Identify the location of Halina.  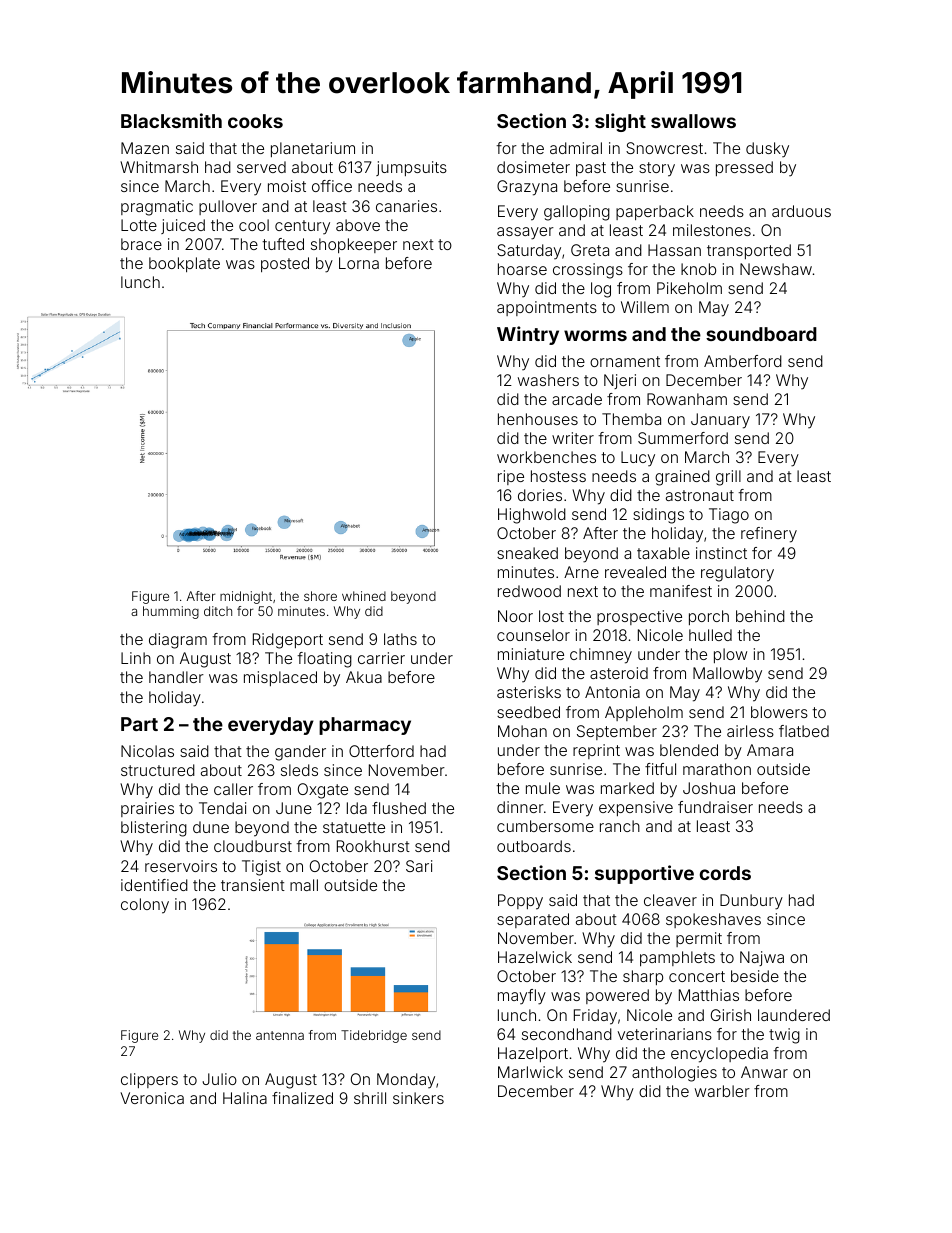
(245, 1098).
